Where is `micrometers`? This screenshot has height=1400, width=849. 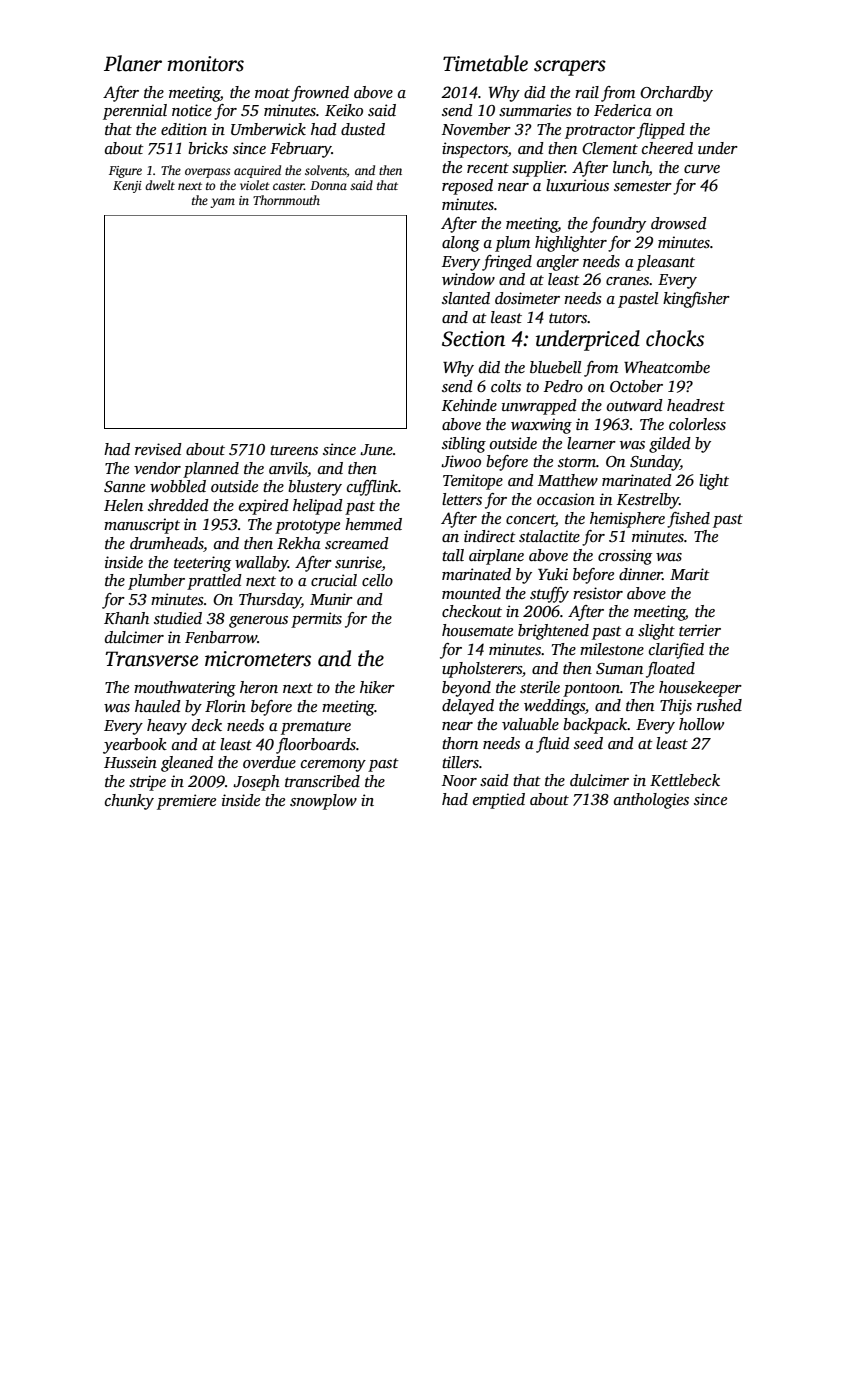 micrometers is located at coordinates (258, 659).
